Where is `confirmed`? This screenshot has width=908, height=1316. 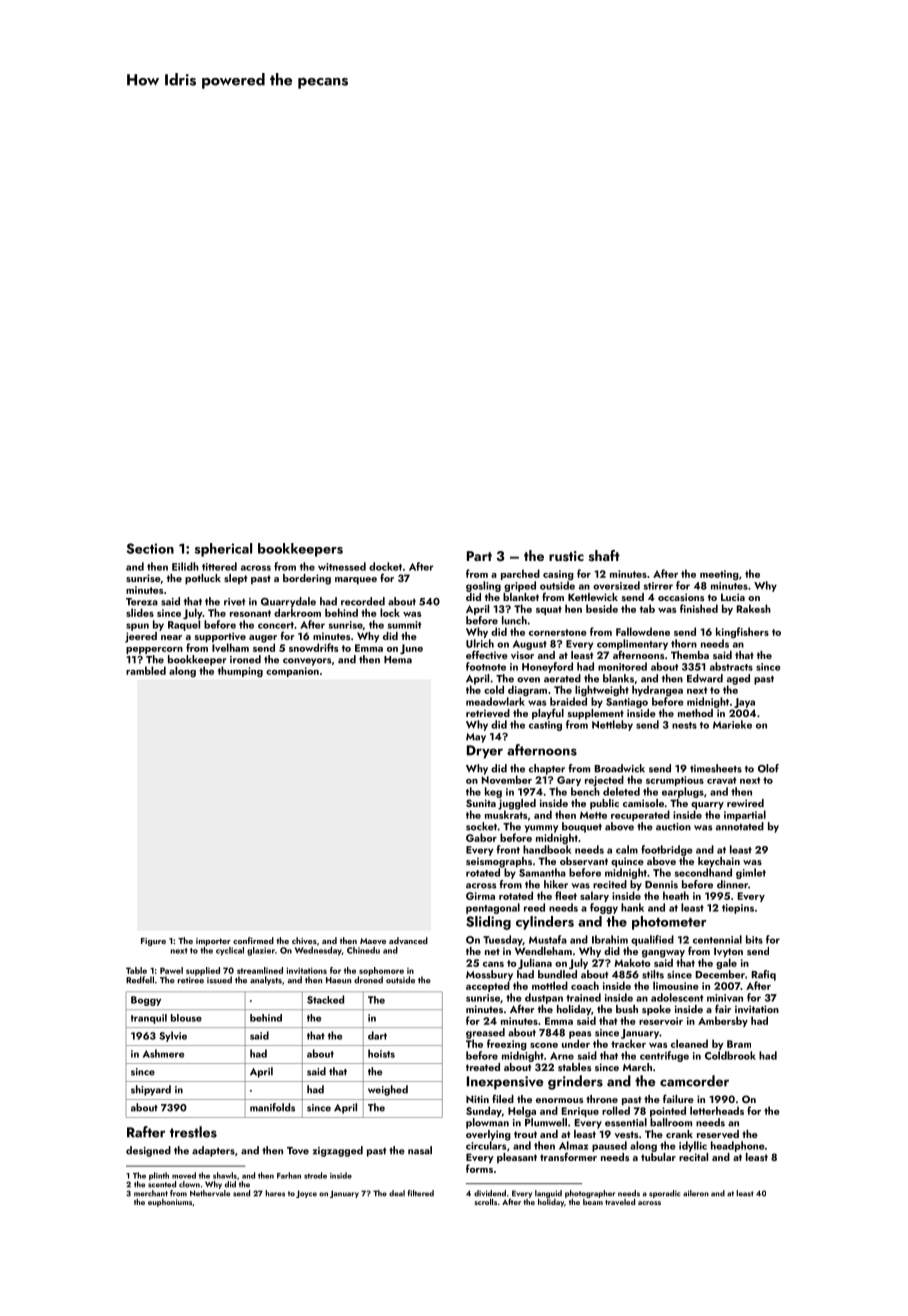 confirmed is located at coordinates (253, 940).
